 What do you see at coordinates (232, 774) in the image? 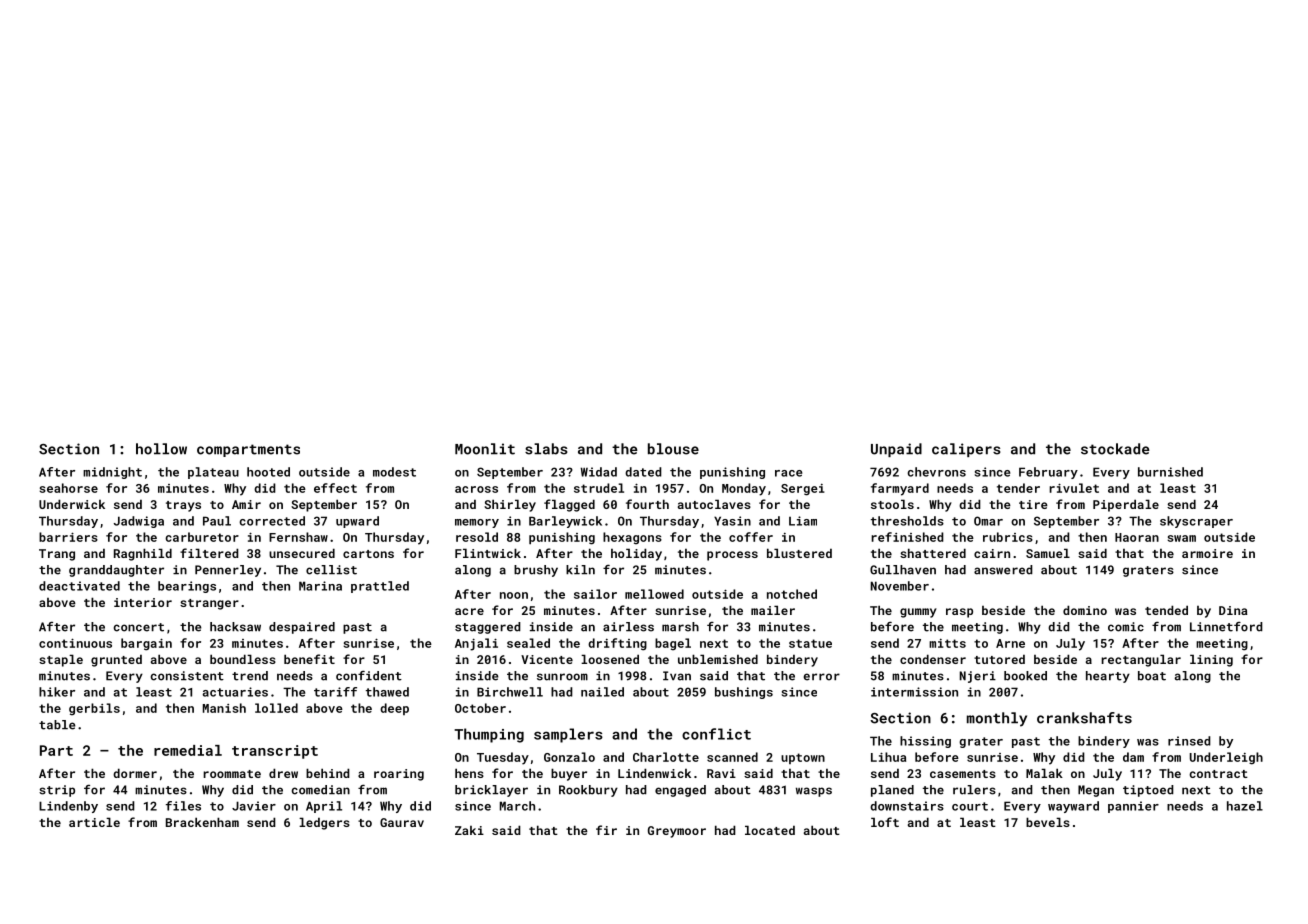
I see `roommate` at bounding box center [232, 774].
